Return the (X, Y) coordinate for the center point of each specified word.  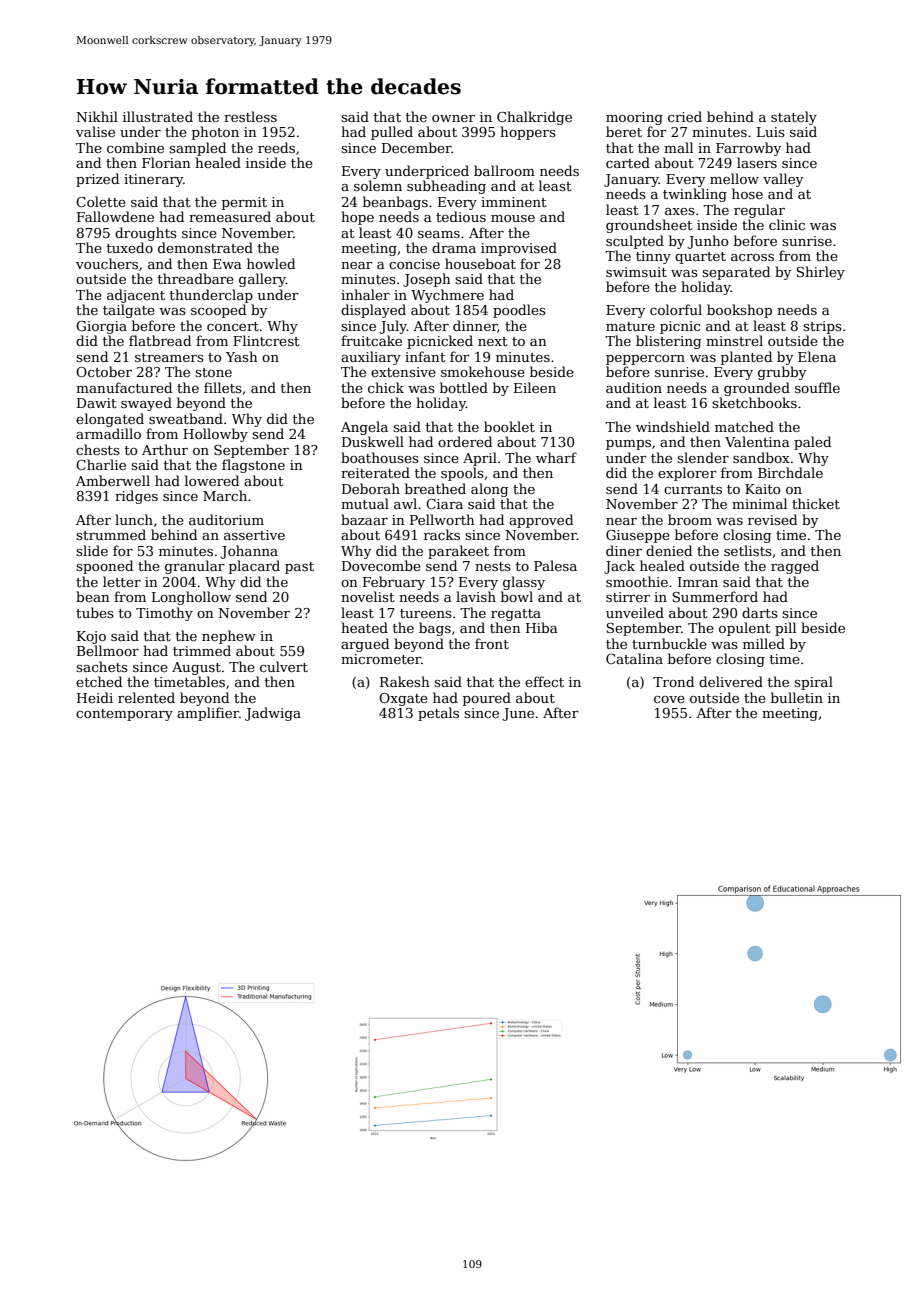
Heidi (95, 697)
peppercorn (645, 360)
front (492, 643)
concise (414, 264)
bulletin (797, 697)
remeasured (230, 216)
